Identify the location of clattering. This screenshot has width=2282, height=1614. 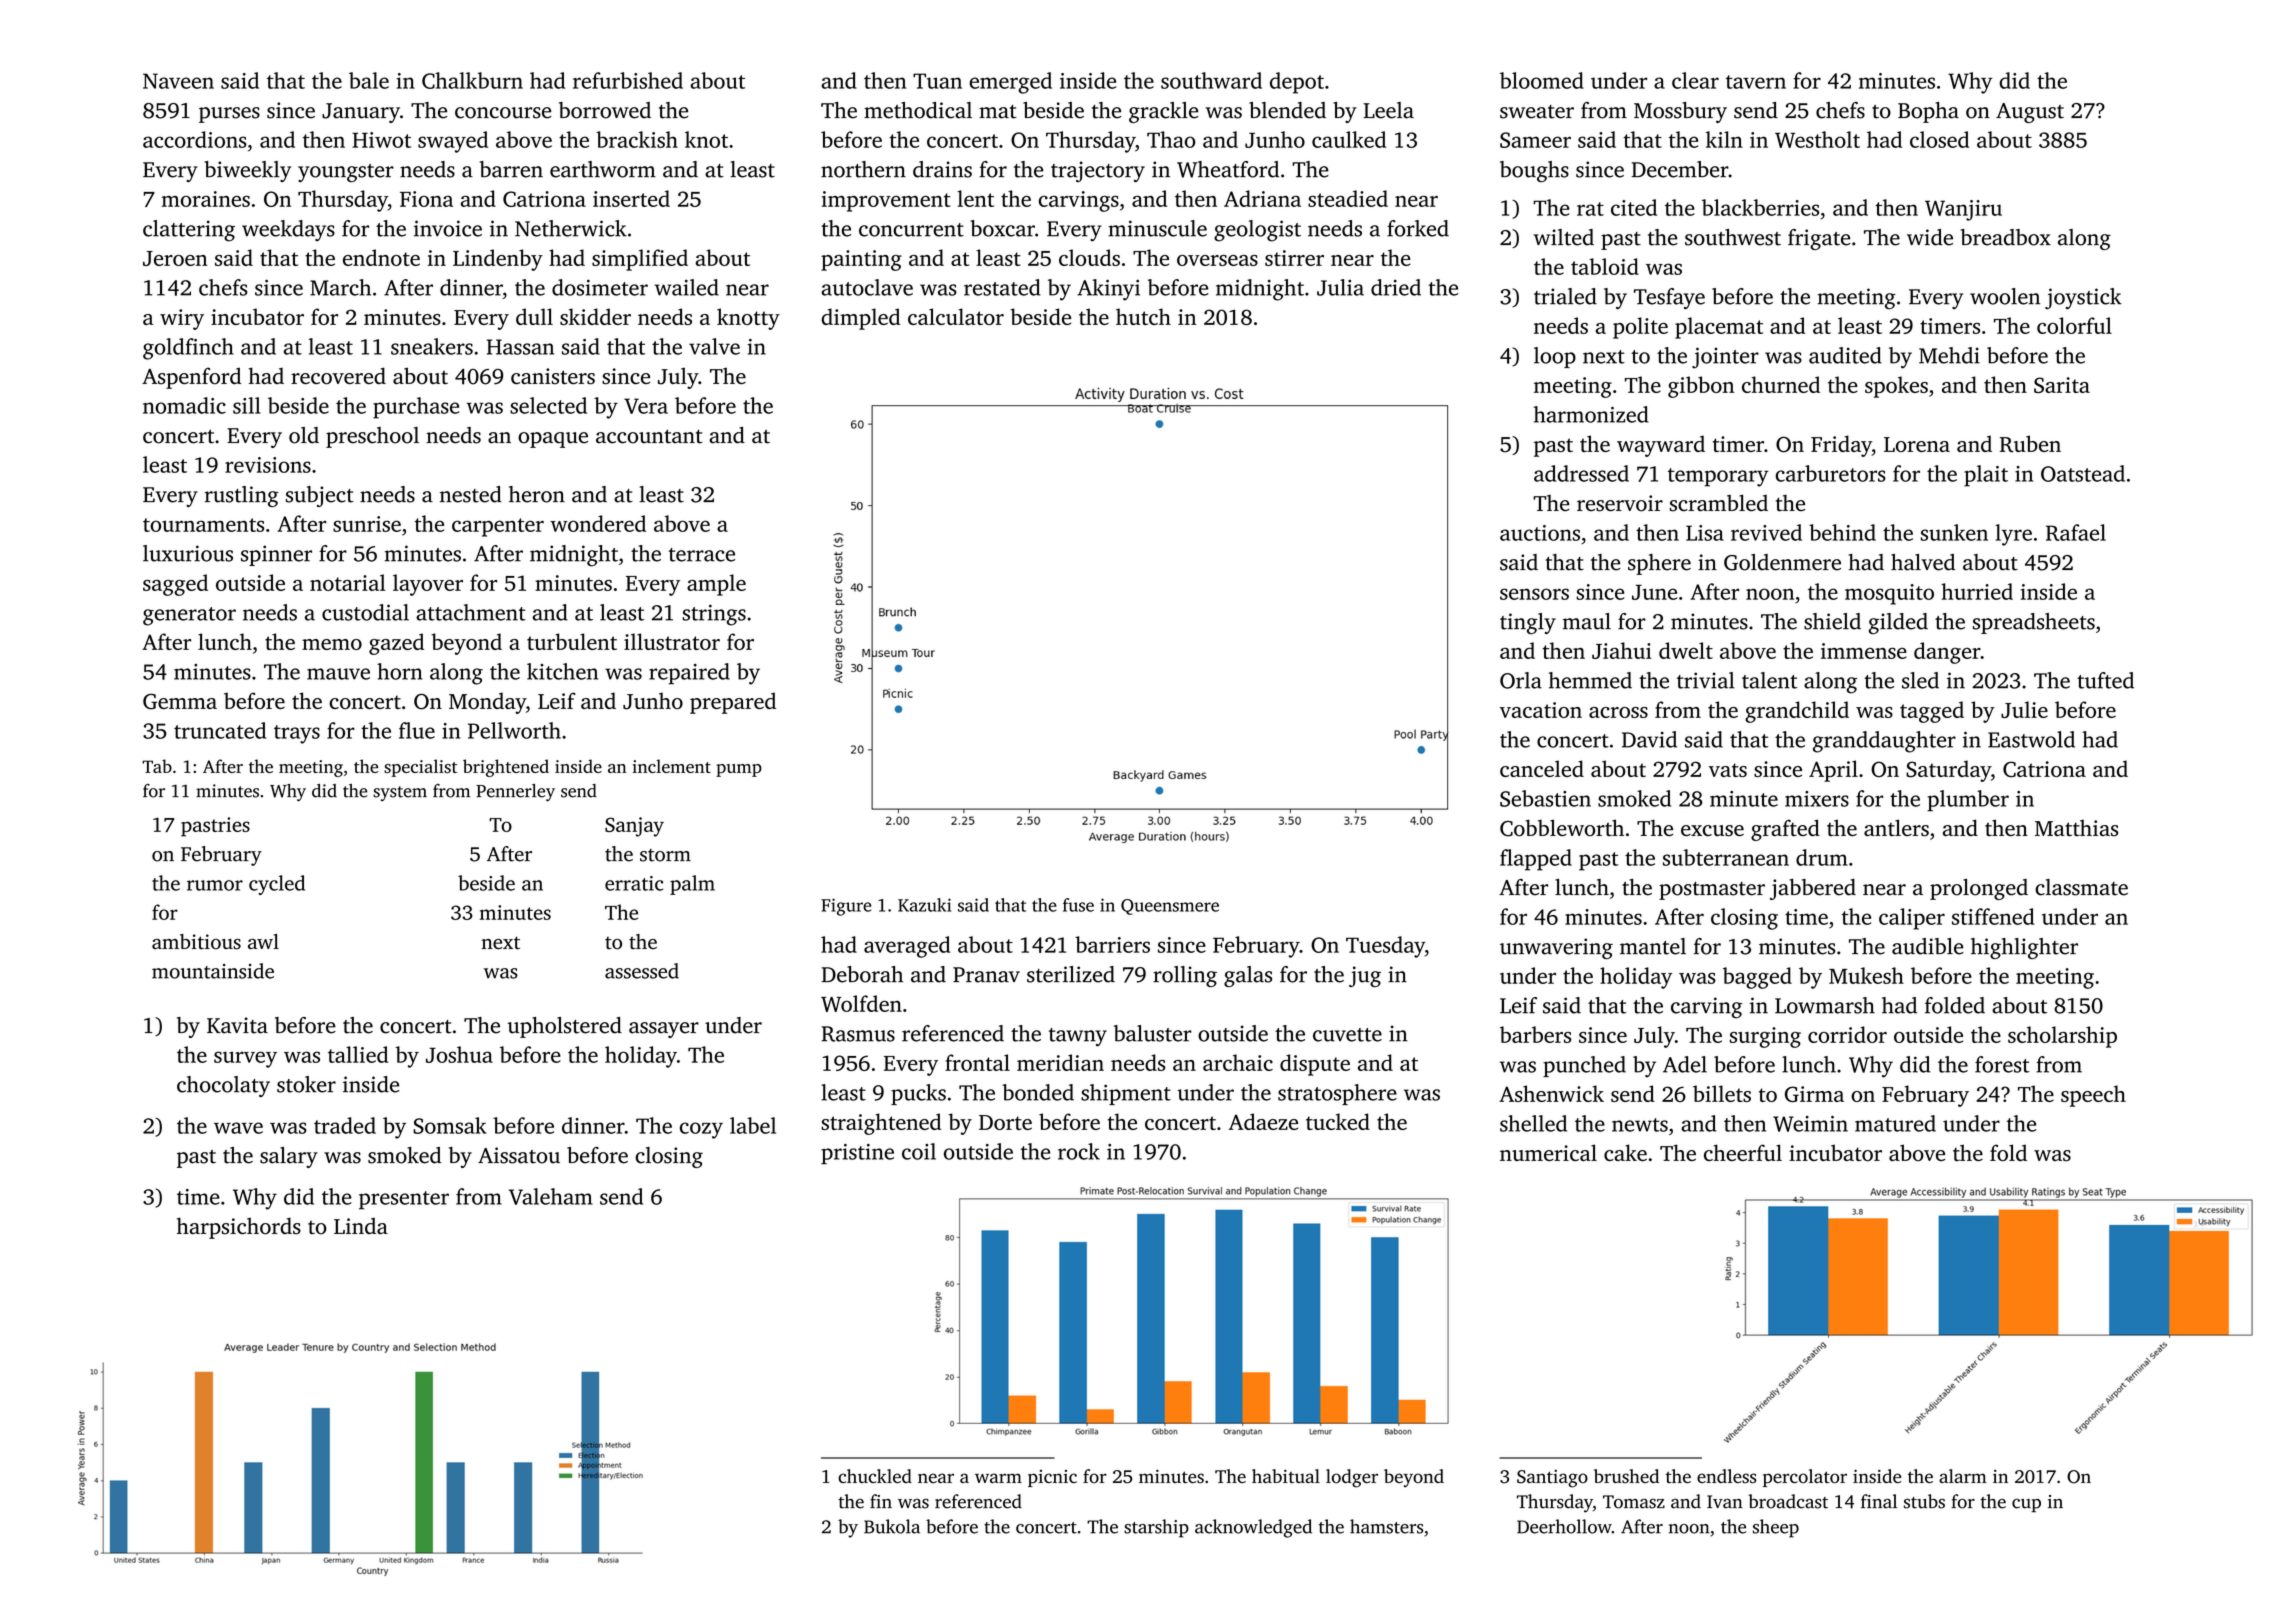
(189, 231).
